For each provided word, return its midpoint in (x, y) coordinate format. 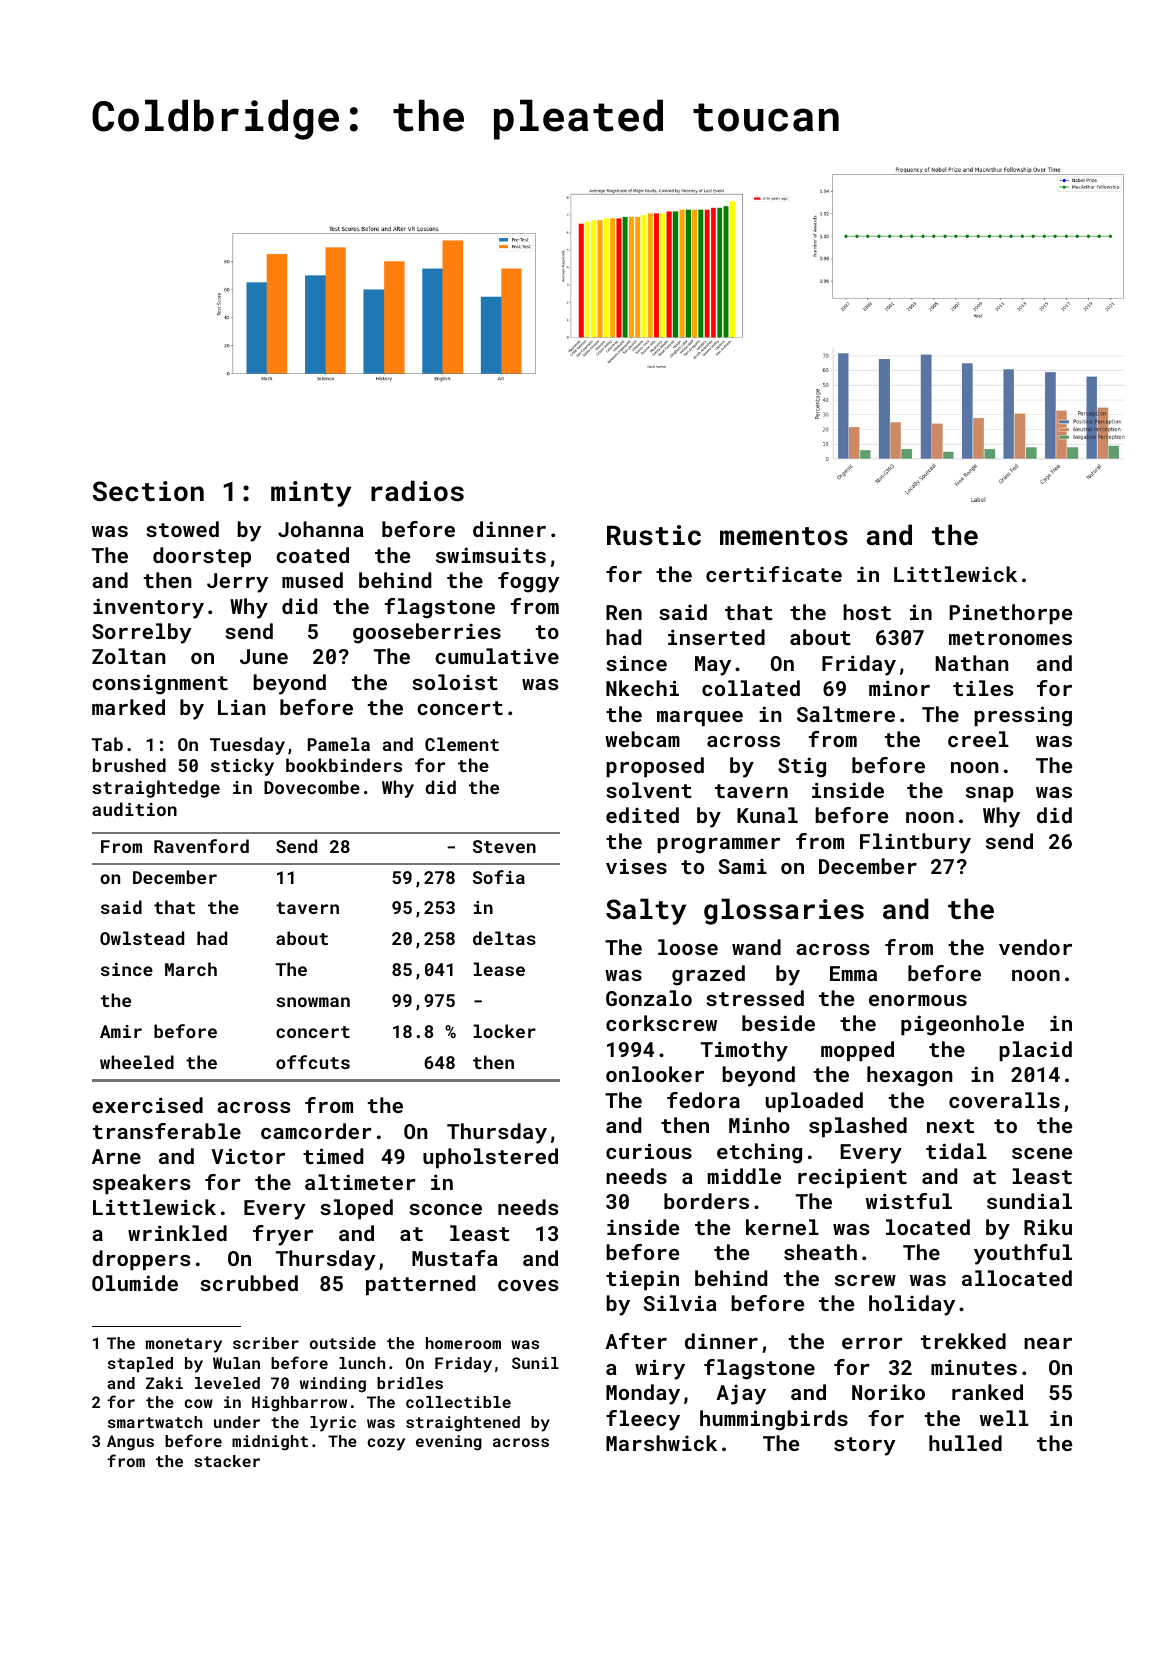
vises (636, 866)
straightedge (156, 789)
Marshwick (661, 1443)
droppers (141, 1260)
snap (990, 794)
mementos (784, 536)
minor (899, 688)
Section (148, 491)
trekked (963, 1341)
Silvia (680, 1303)
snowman (313, 1002)
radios (417, 491)
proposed (655, 767)
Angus (130, 1443)
